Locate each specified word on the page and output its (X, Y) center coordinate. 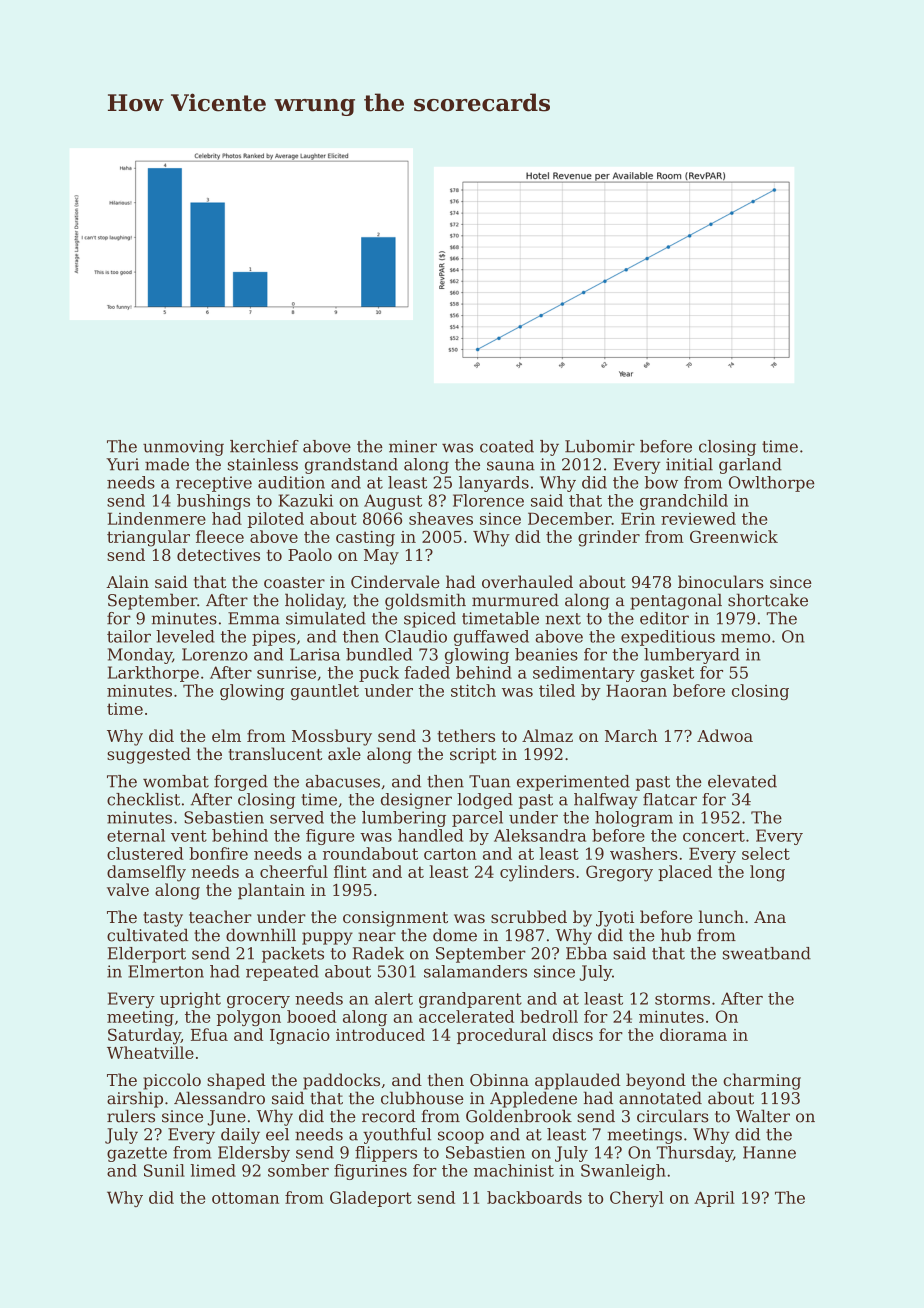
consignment (395, 919)
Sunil (164, 1170)
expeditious (668, 638)
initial (689, 464)
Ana (770, 917)
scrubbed (529, 916)
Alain (127, 581)
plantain (271, 891)
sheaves (441, 518)
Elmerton (166, 971)
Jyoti (615, 919)
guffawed (491, 638)
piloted (276, 520)
